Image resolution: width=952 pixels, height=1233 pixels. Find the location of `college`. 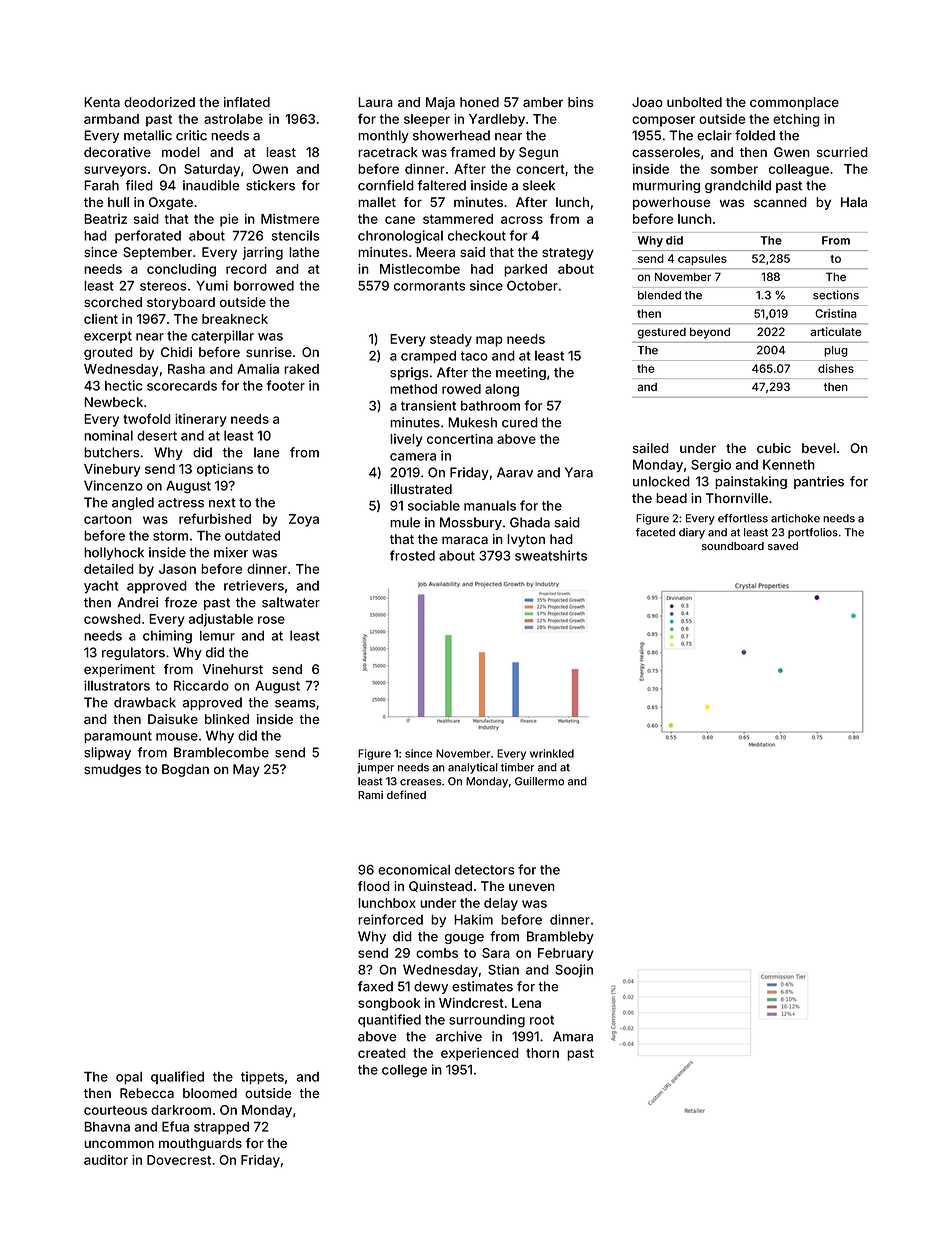

college is located at coordinates (404, 1071).
